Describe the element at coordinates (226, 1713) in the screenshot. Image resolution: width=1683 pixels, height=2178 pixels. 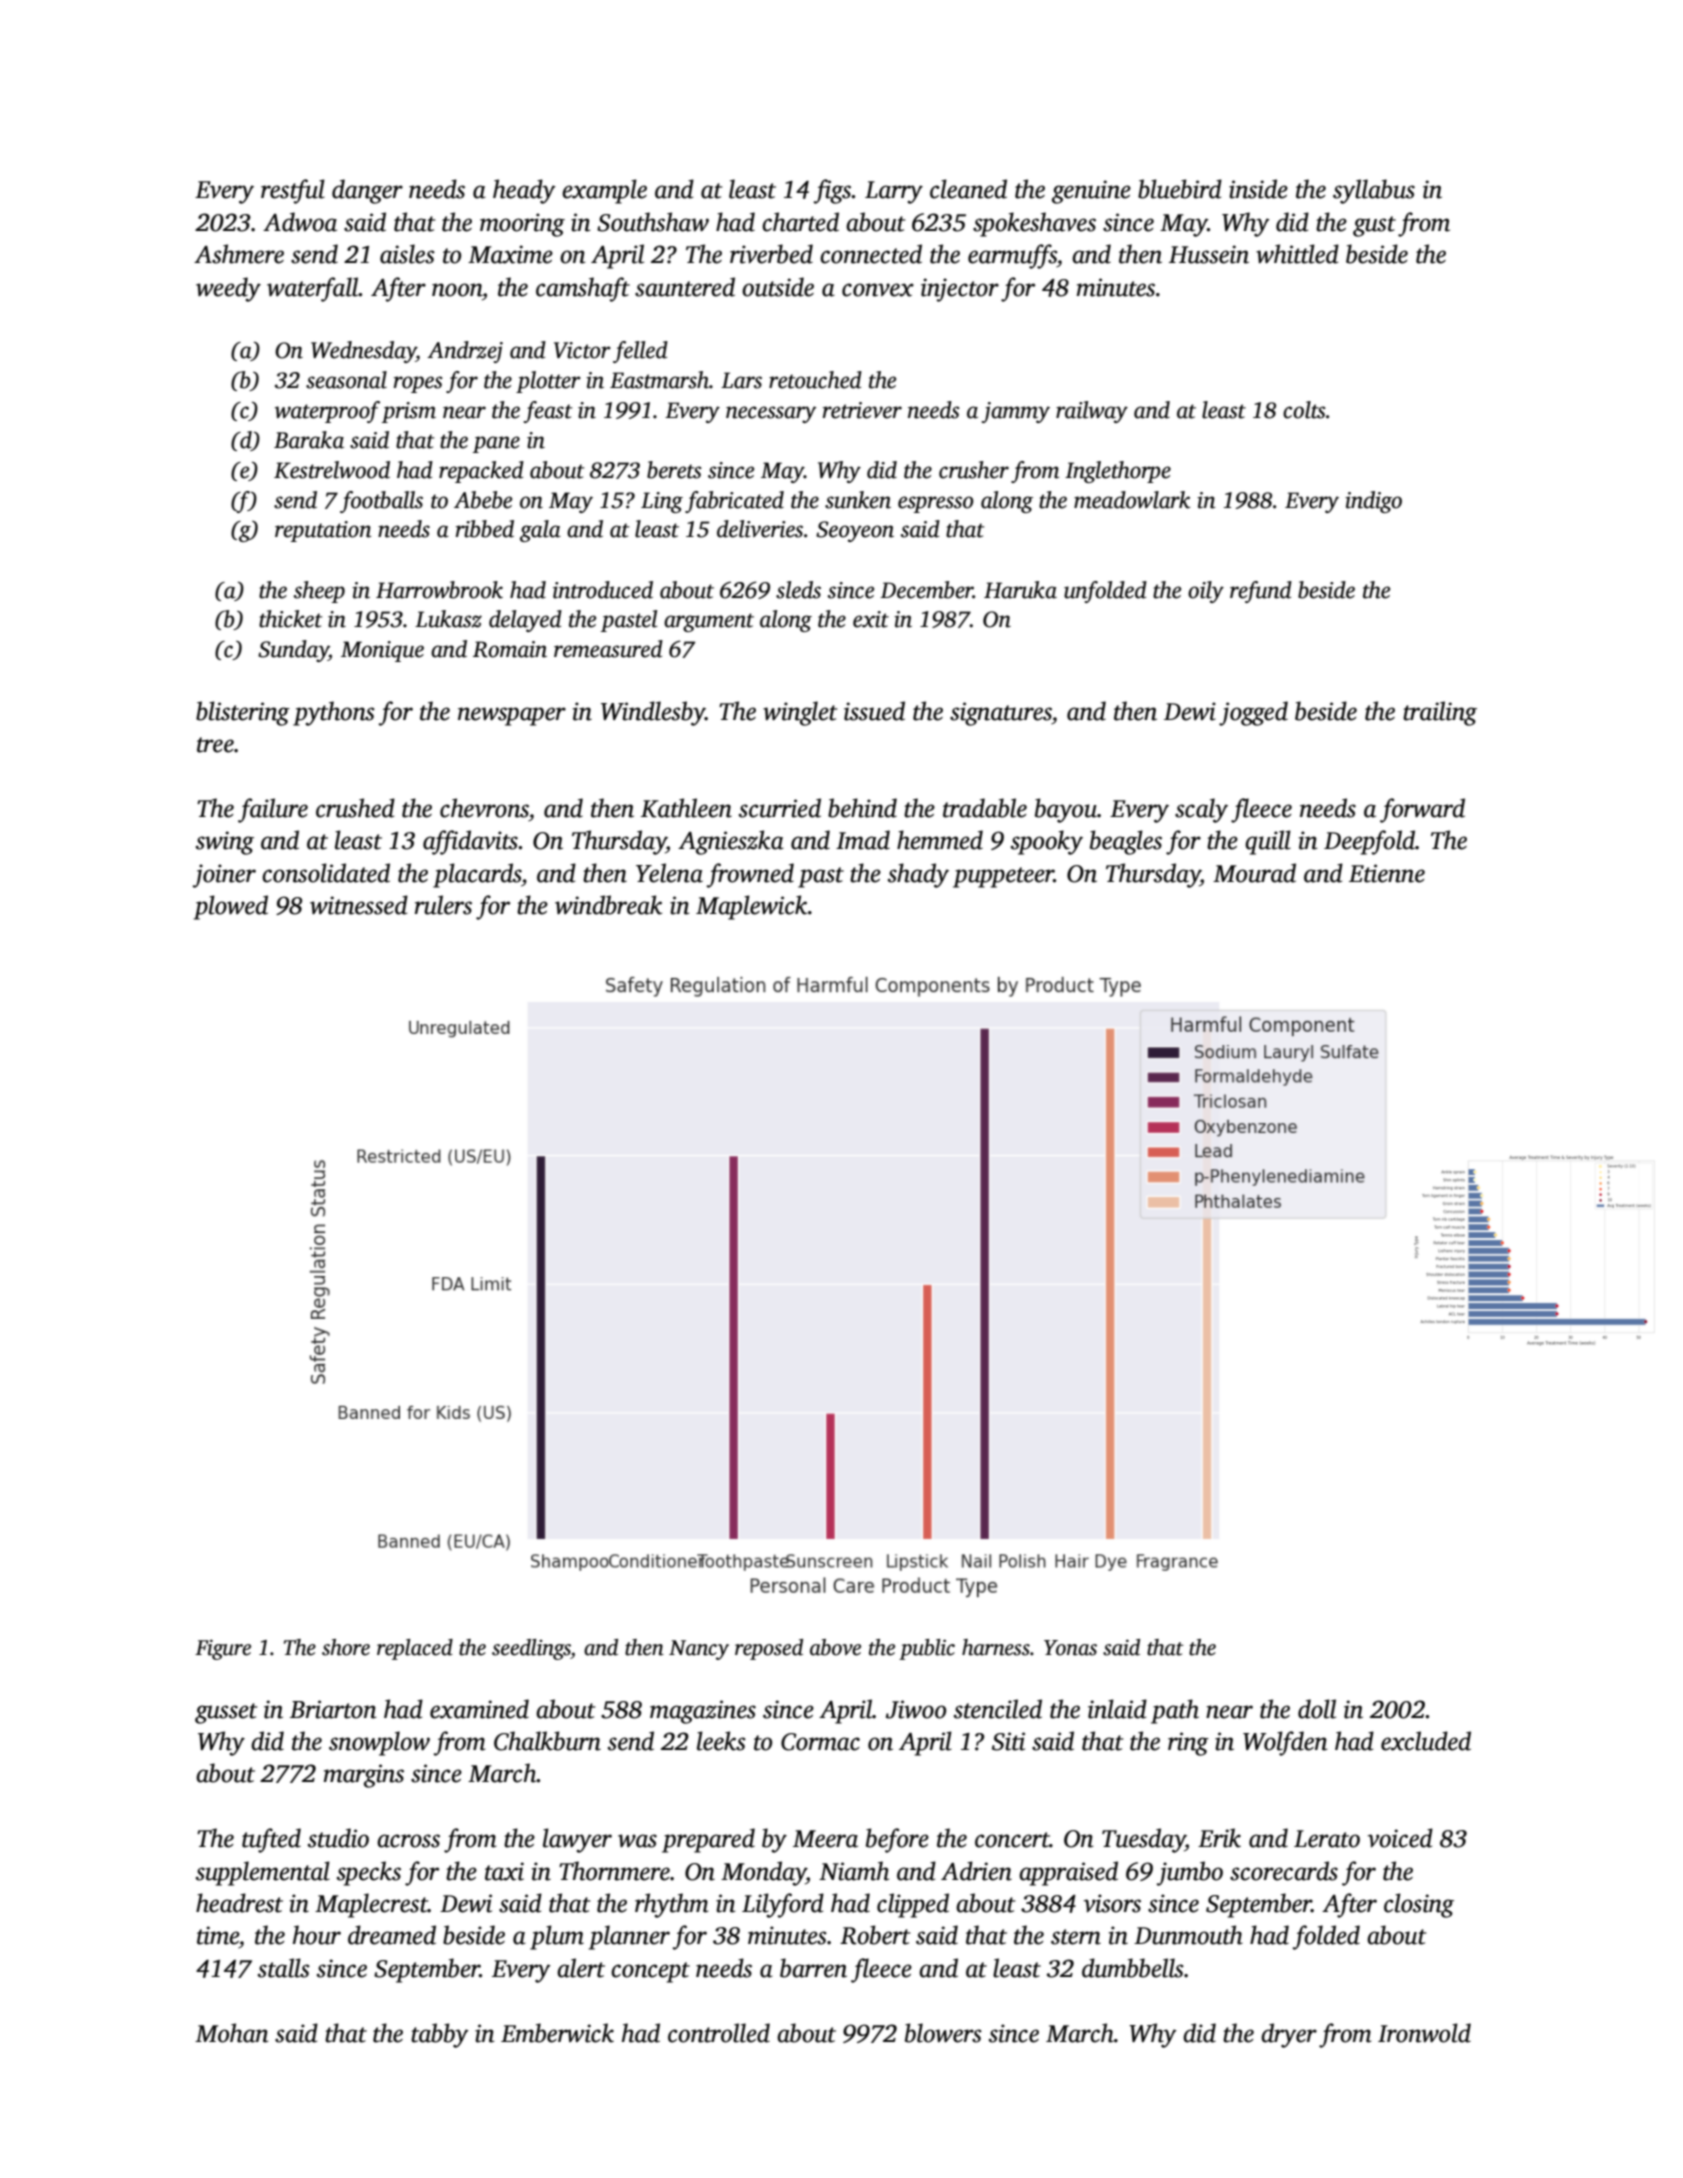
I see `gusset` at that location.
